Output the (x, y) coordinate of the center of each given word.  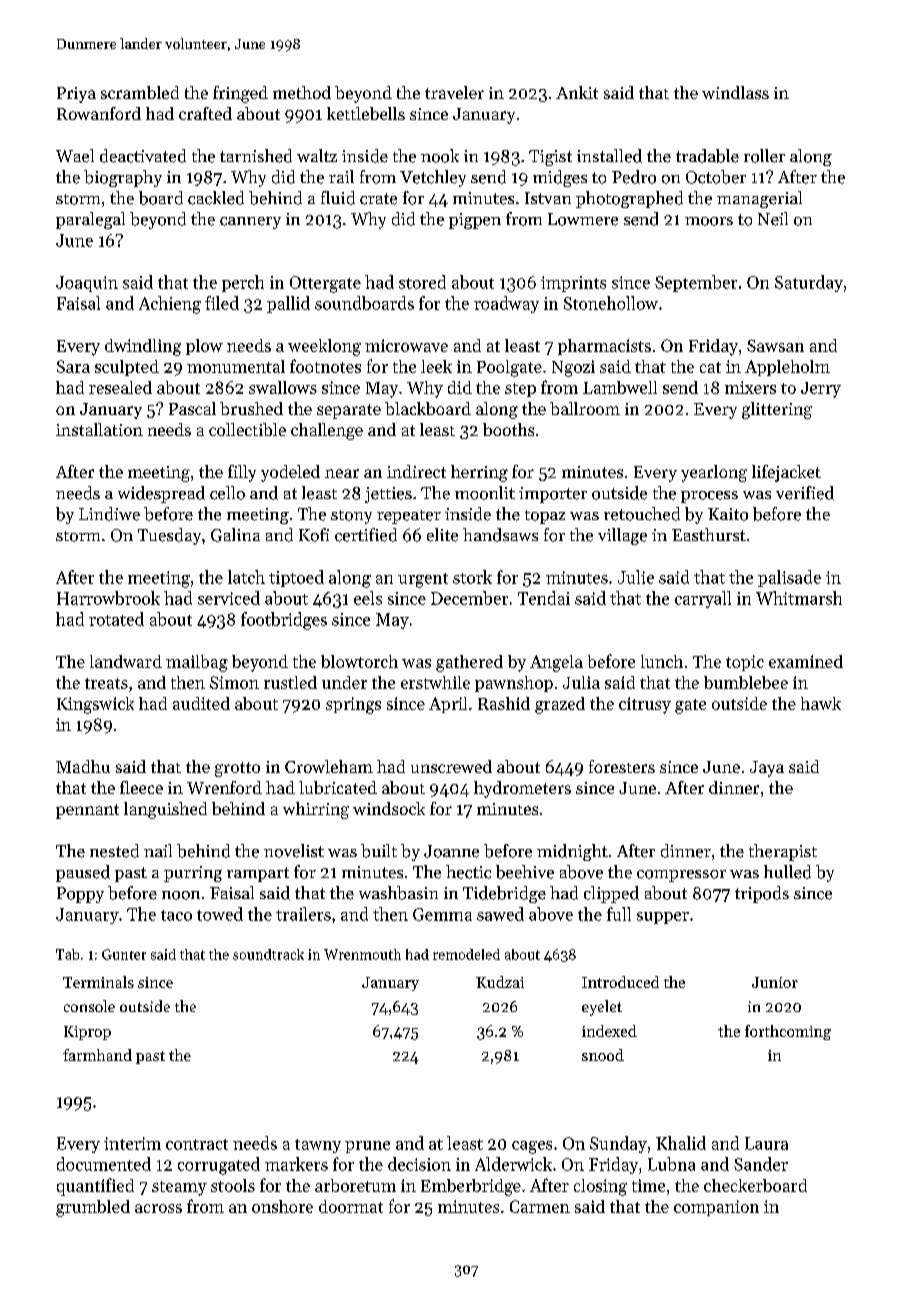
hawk (821, 703)
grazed (560, 705)
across (158, 1208)
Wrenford (224, 787)
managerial (759, 199)
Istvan (548, 198)
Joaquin (87, 284)
